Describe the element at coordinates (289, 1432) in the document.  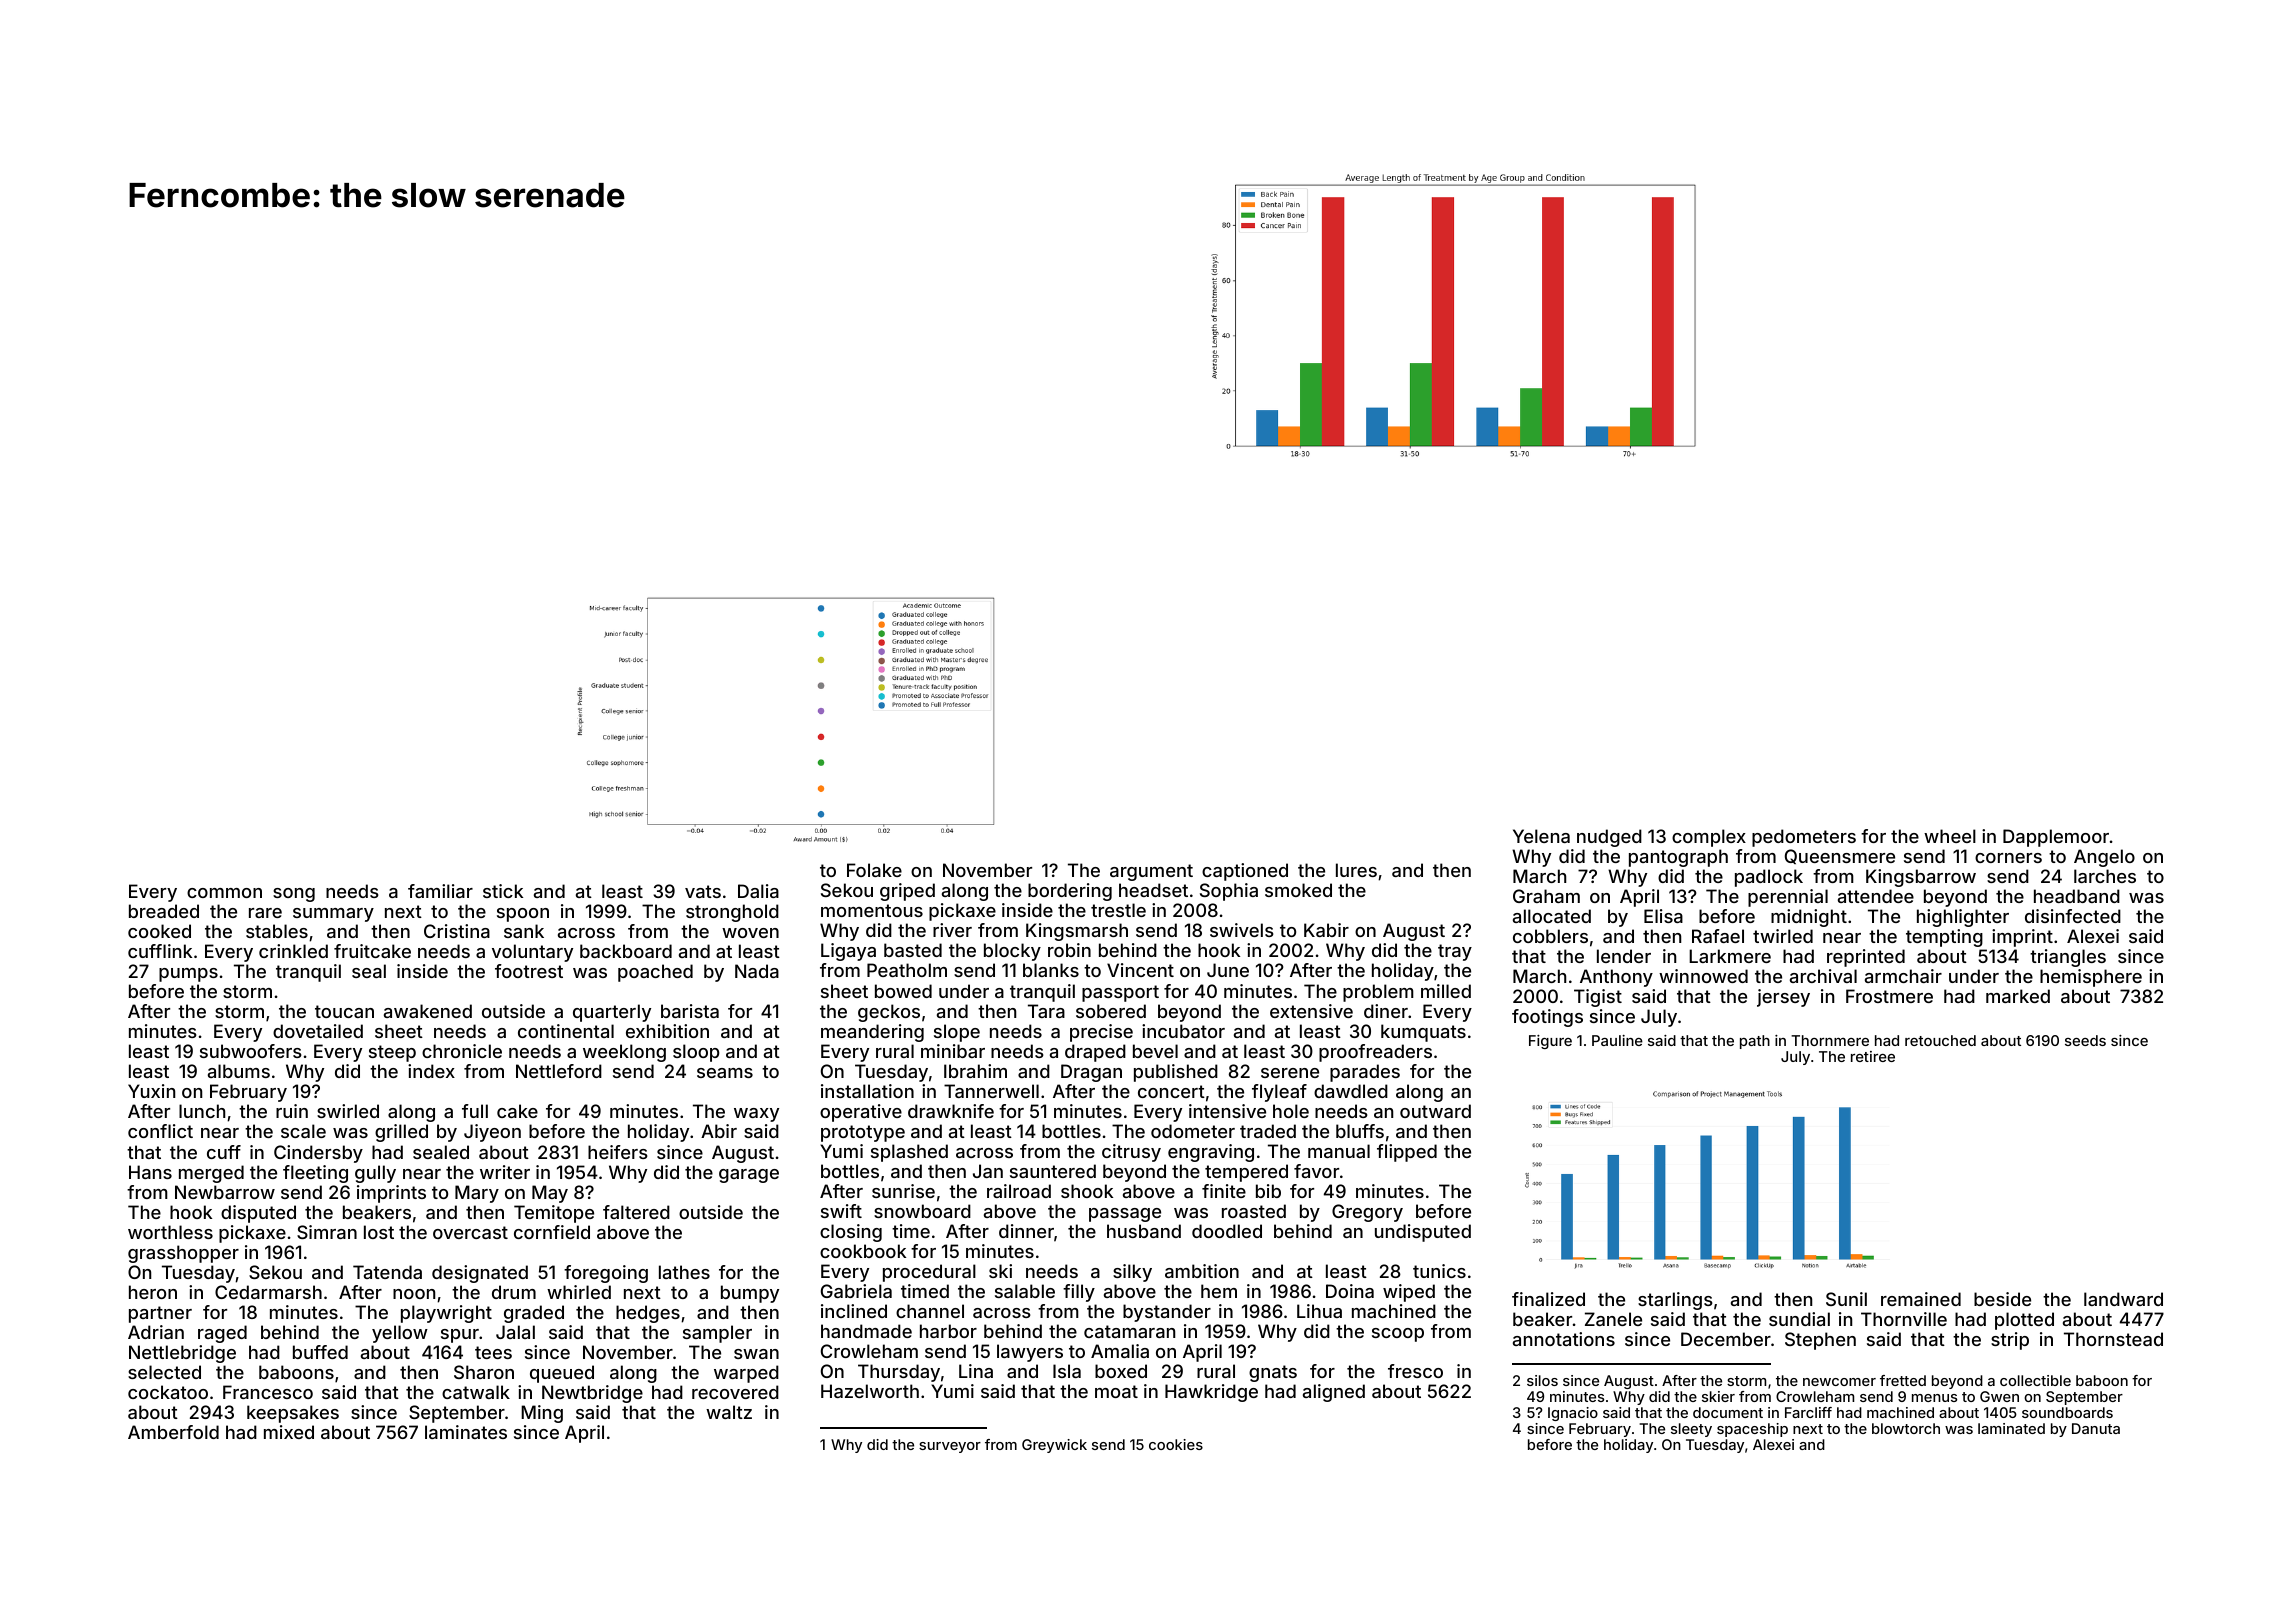
I see `mixed` at that location.
